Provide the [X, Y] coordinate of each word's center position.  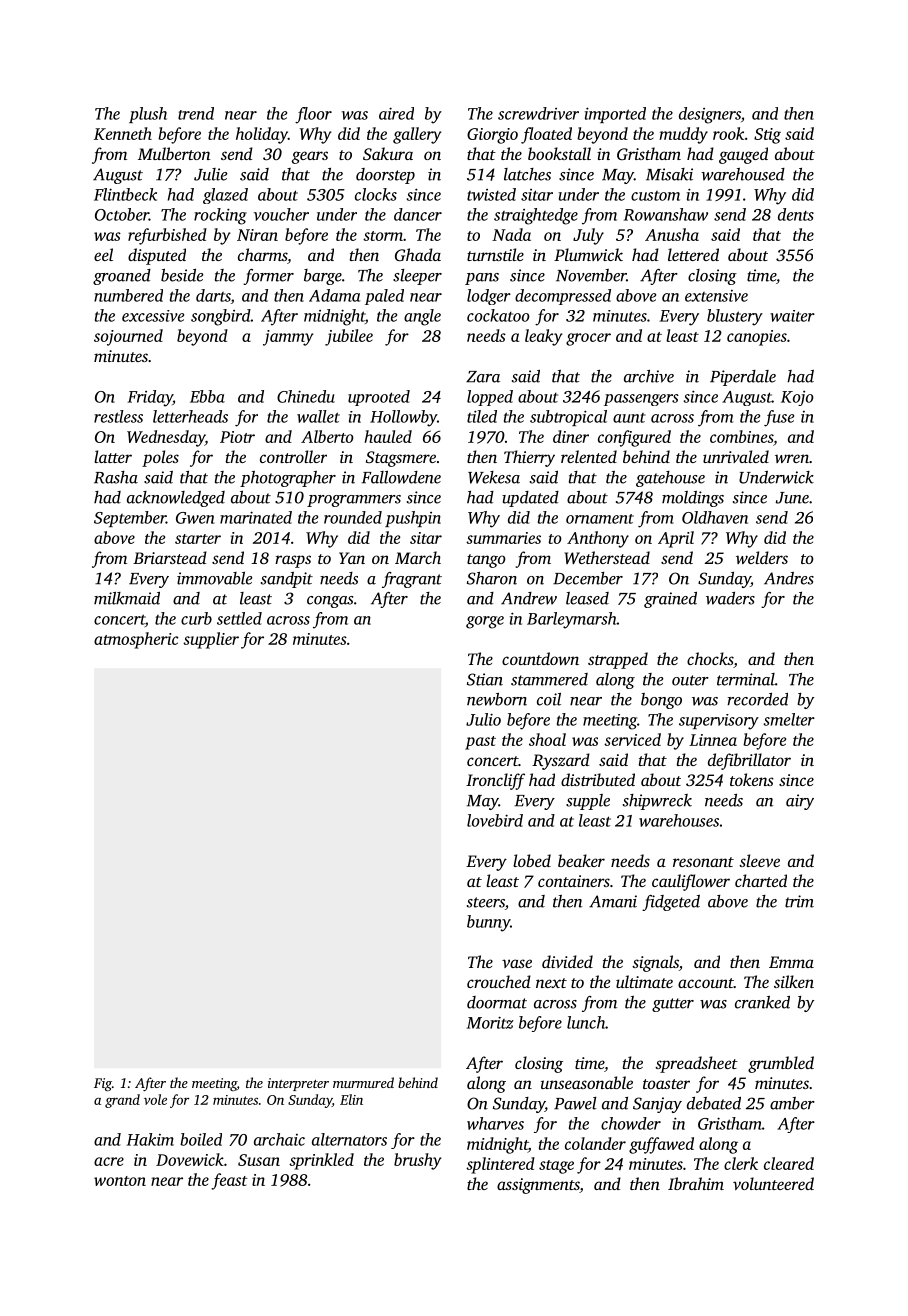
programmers [354, 501]
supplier [211, 640]
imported [615, 115]
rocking [220, 216]
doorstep [385, 176]
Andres [789, 578]
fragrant [412, 580]
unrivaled [736, 456]
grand [122, 1101]
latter [113, 456]
